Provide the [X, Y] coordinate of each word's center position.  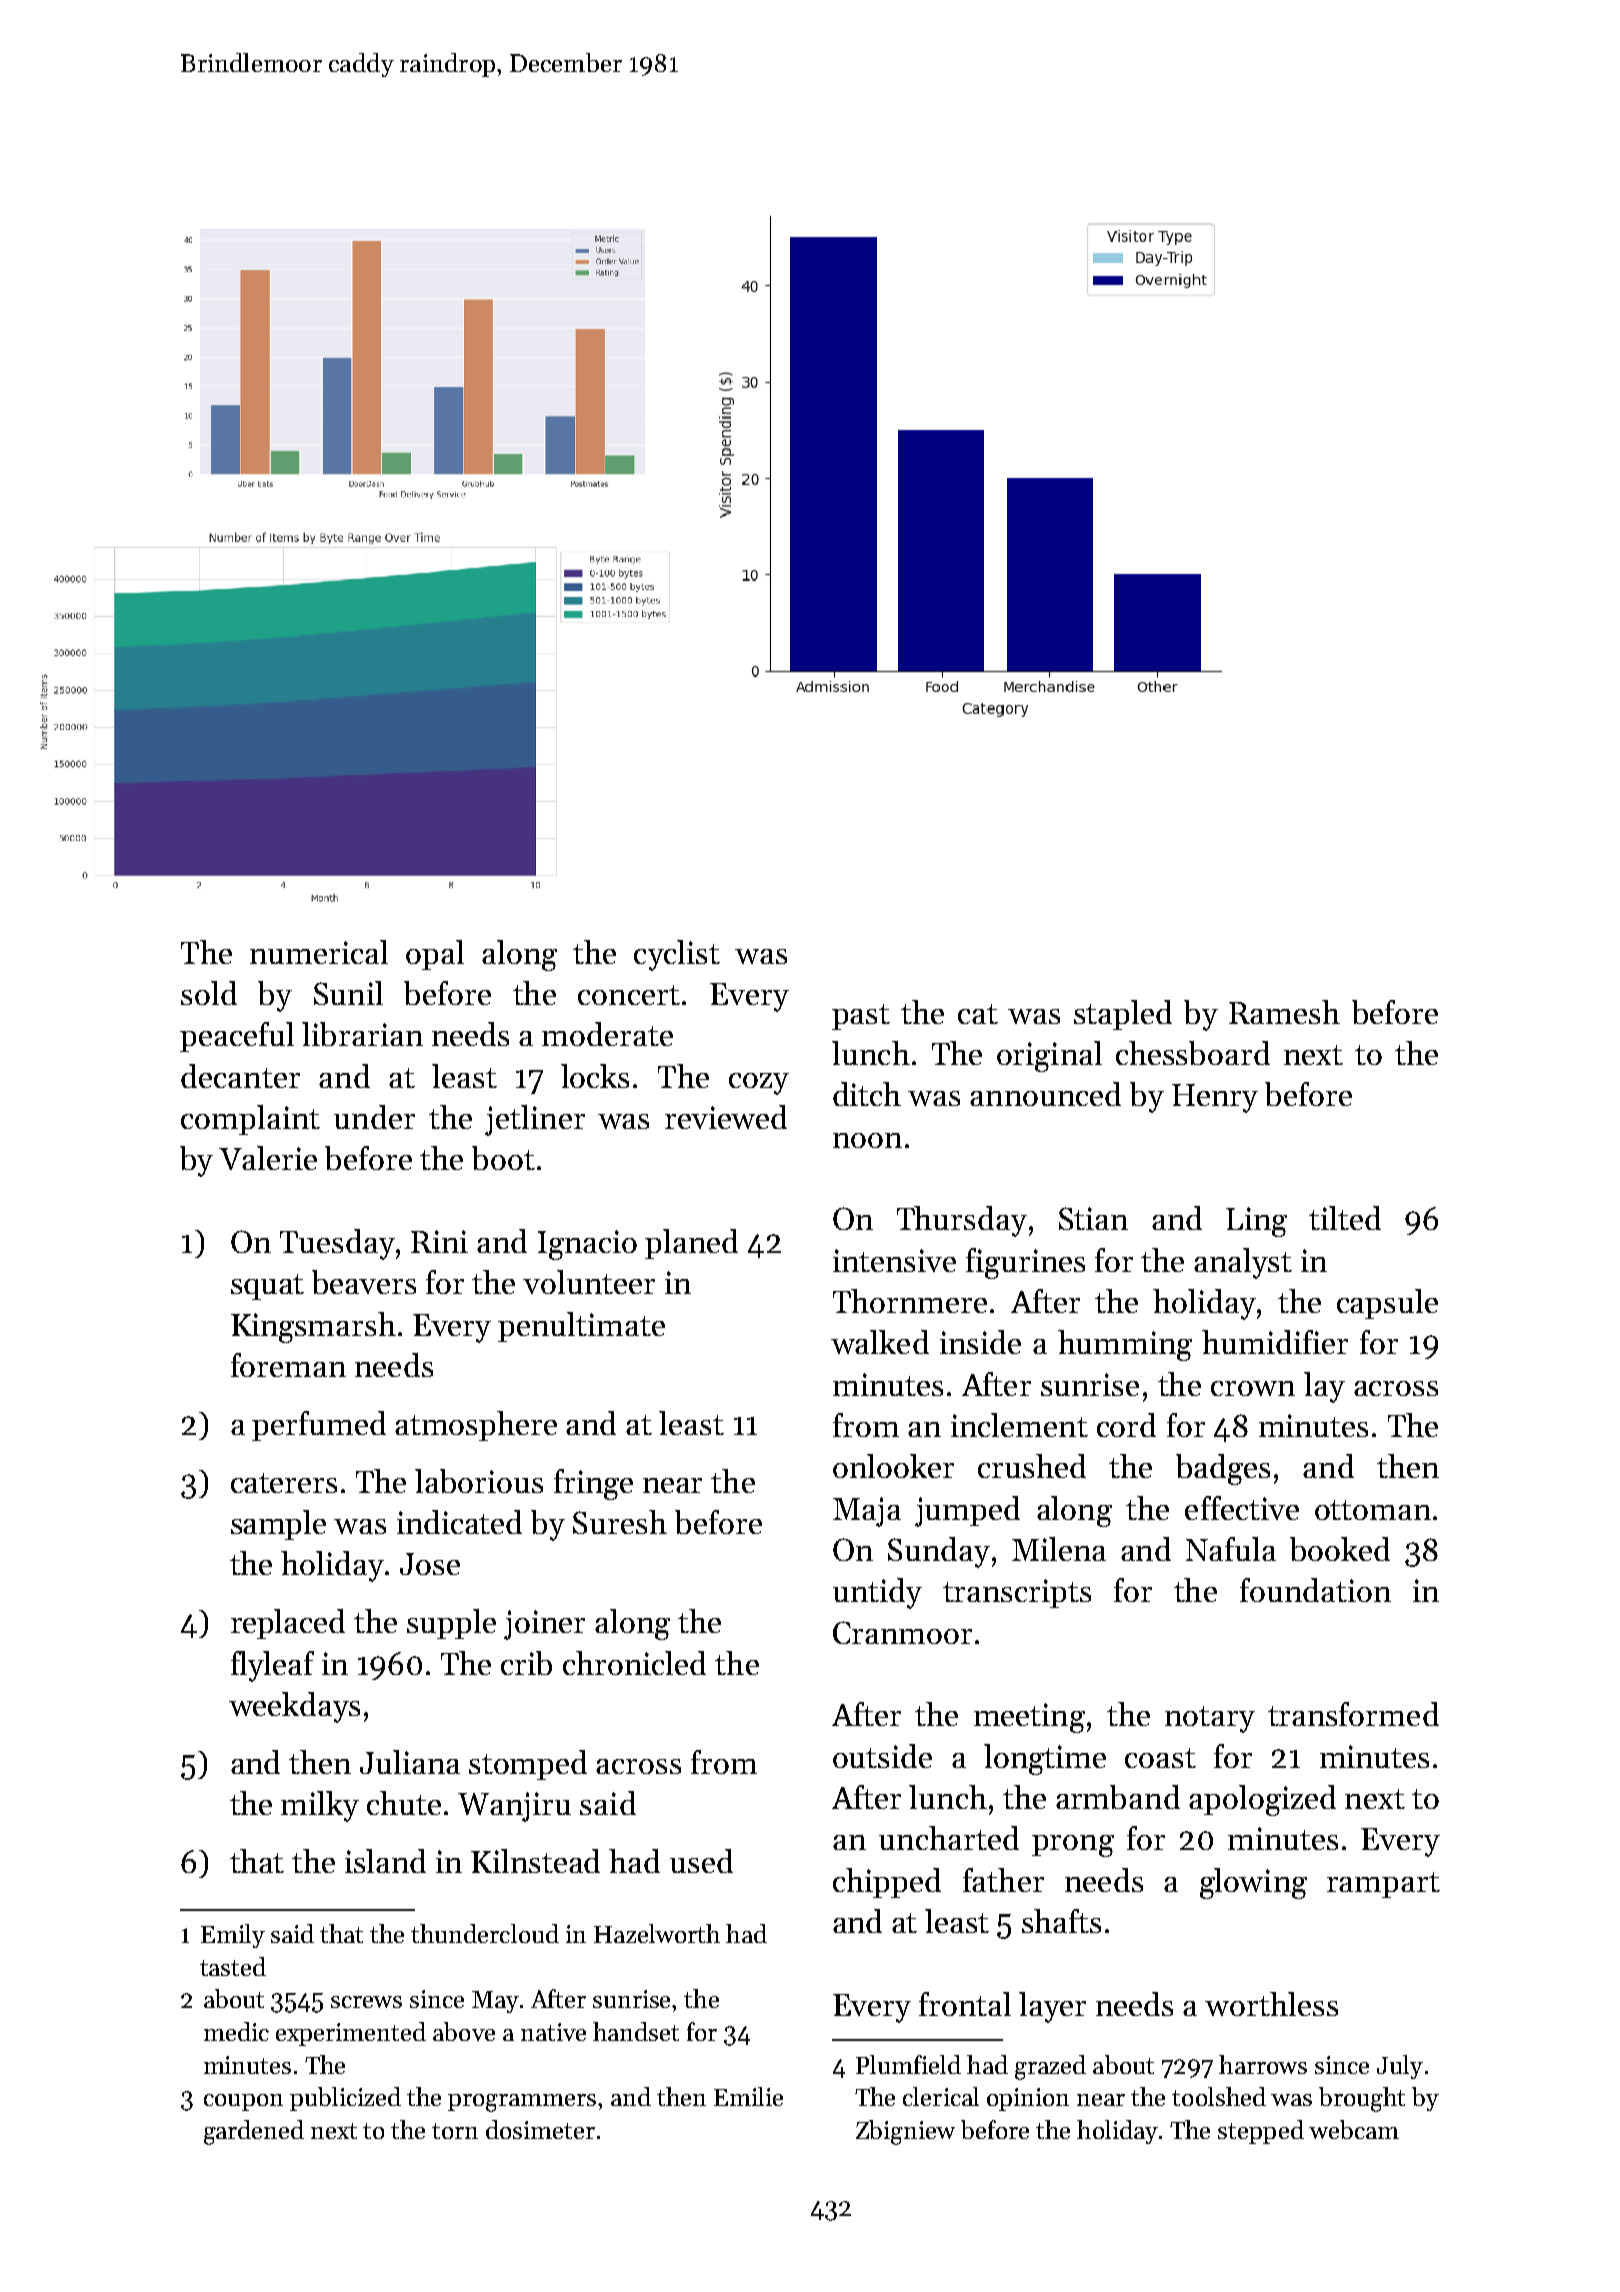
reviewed [726, 1117]
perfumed [319, 1426]
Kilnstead [535, 1861]
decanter [240, 1076]
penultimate [581, 1327]
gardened [254, 2132]
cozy [759, 1084]
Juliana [410, 1762]
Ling [1256, 1222]
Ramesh [1284, 1012]
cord [1126, 1425]
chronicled [634, 1663]
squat [267, 1287]
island [385, 1861]
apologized [1262, 1800]
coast [1160, 1758]
